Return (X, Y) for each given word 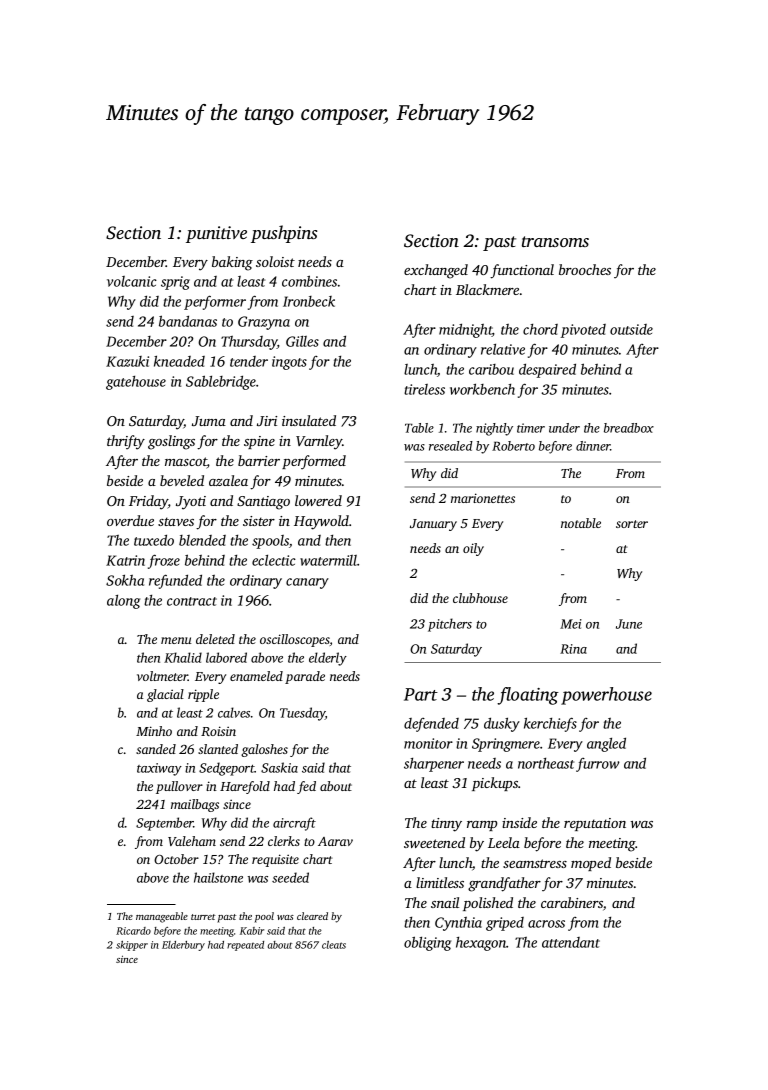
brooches (585, 269)
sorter (632, 524)
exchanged (436, 271)
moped (591, 864)
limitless (440, 882)
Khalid (183, 657)
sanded (156, 749)
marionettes (483, 498)
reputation (595, 824)
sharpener (434, 765)
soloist (275, 261)
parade (305, 677)
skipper (132, 946)
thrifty (126, 442)
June (629, 624)
